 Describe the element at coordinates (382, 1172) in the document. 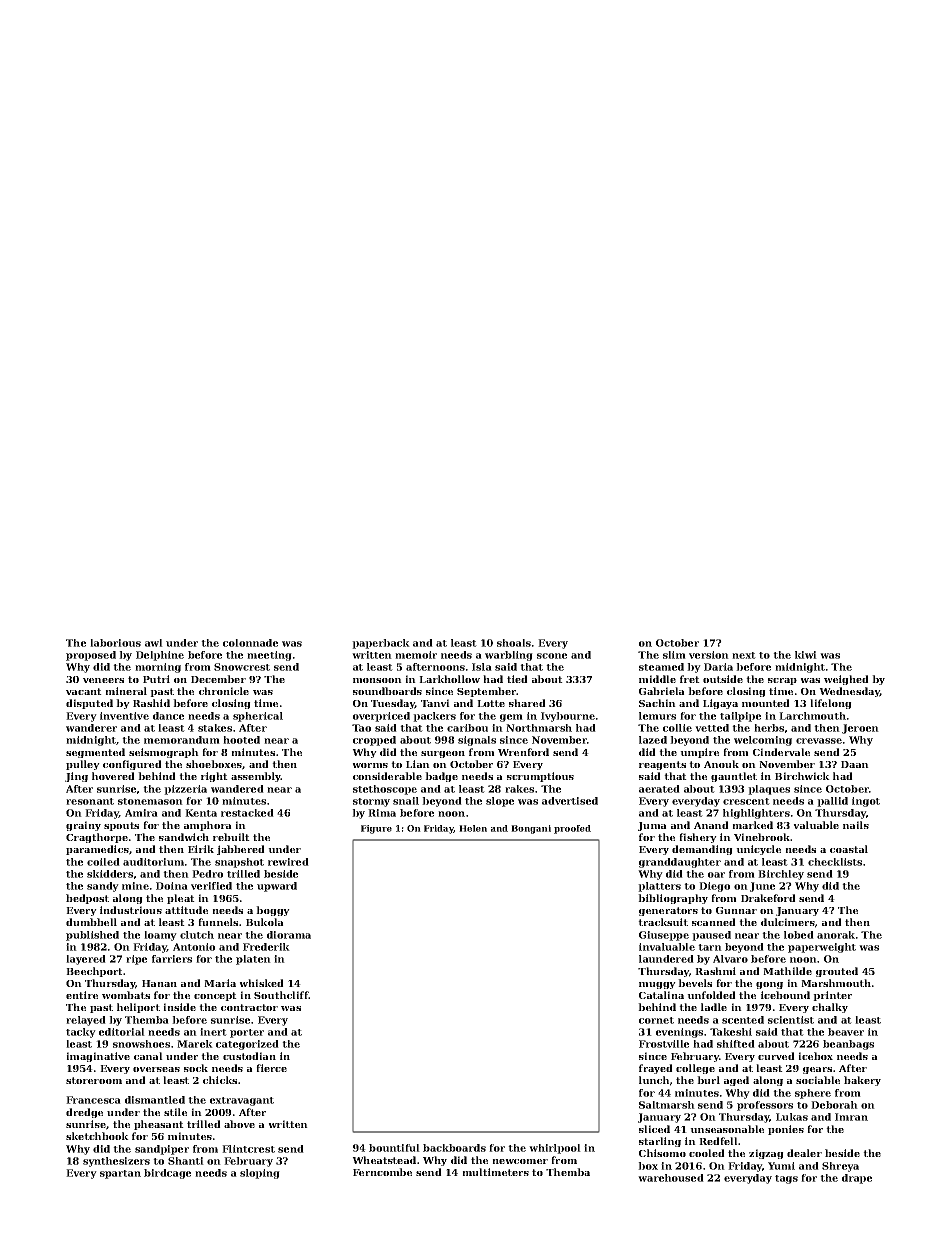

I see `Ferncombe` at that location.
